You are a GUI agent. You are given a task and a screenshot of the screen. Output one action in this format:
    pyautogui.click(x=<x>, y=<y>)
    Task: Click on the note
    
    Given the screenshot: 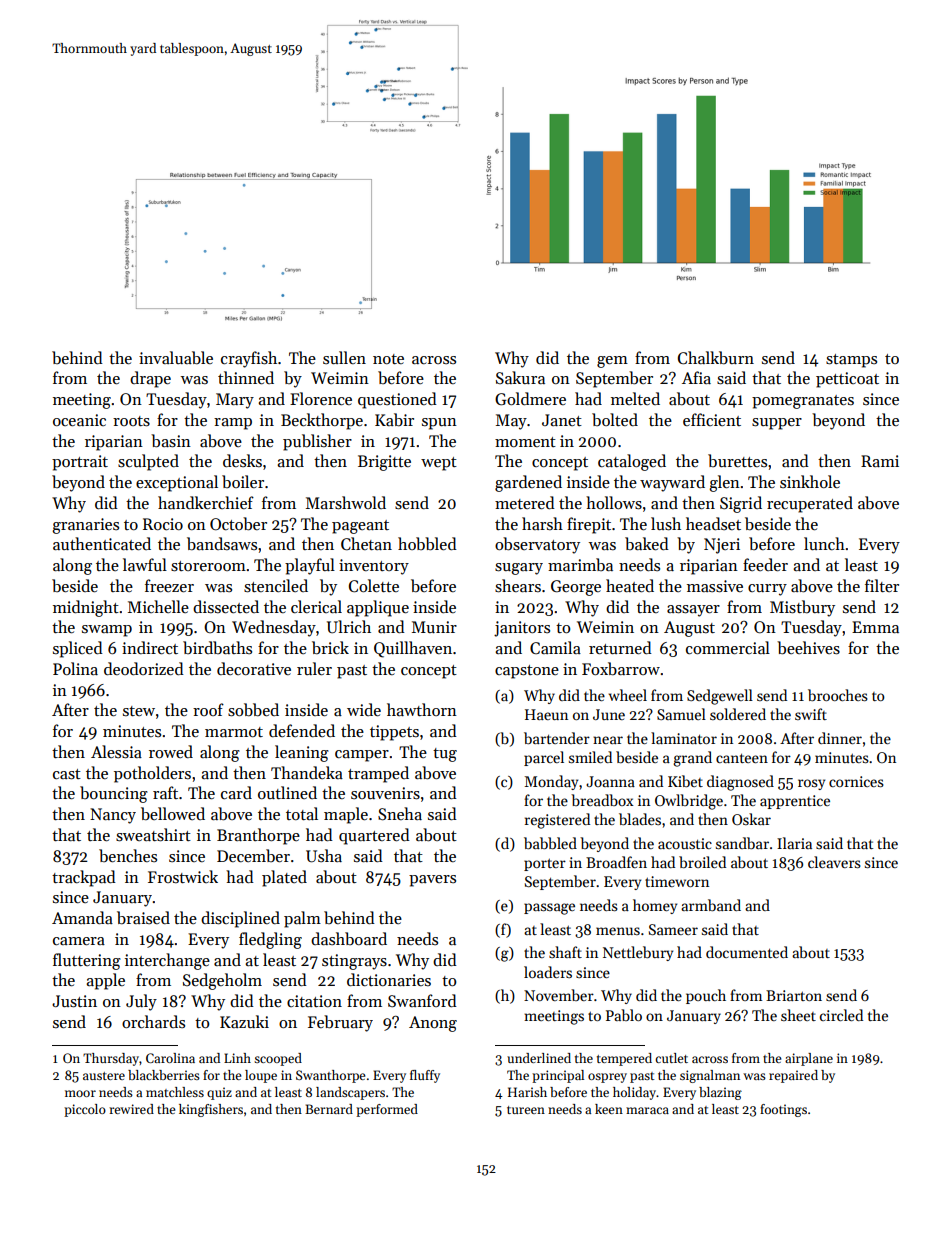 What is the action you would take?
    pyautogui.click(x=388, y=359)
